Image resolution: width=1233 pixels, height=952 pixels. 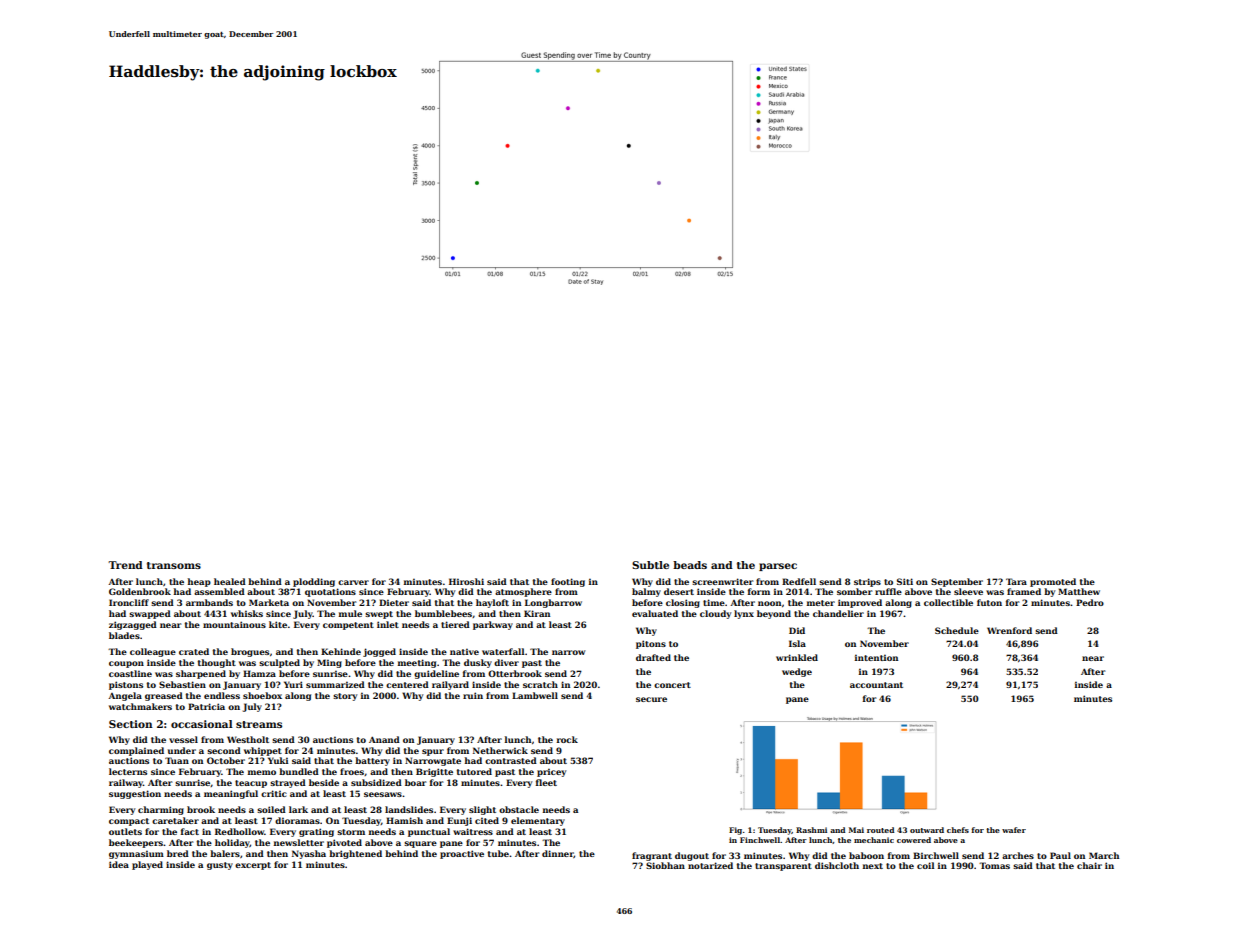 What do you see at coordinates (778, 567) in the screenshot?
I see `parsec` at bounding box center [778, 567].
